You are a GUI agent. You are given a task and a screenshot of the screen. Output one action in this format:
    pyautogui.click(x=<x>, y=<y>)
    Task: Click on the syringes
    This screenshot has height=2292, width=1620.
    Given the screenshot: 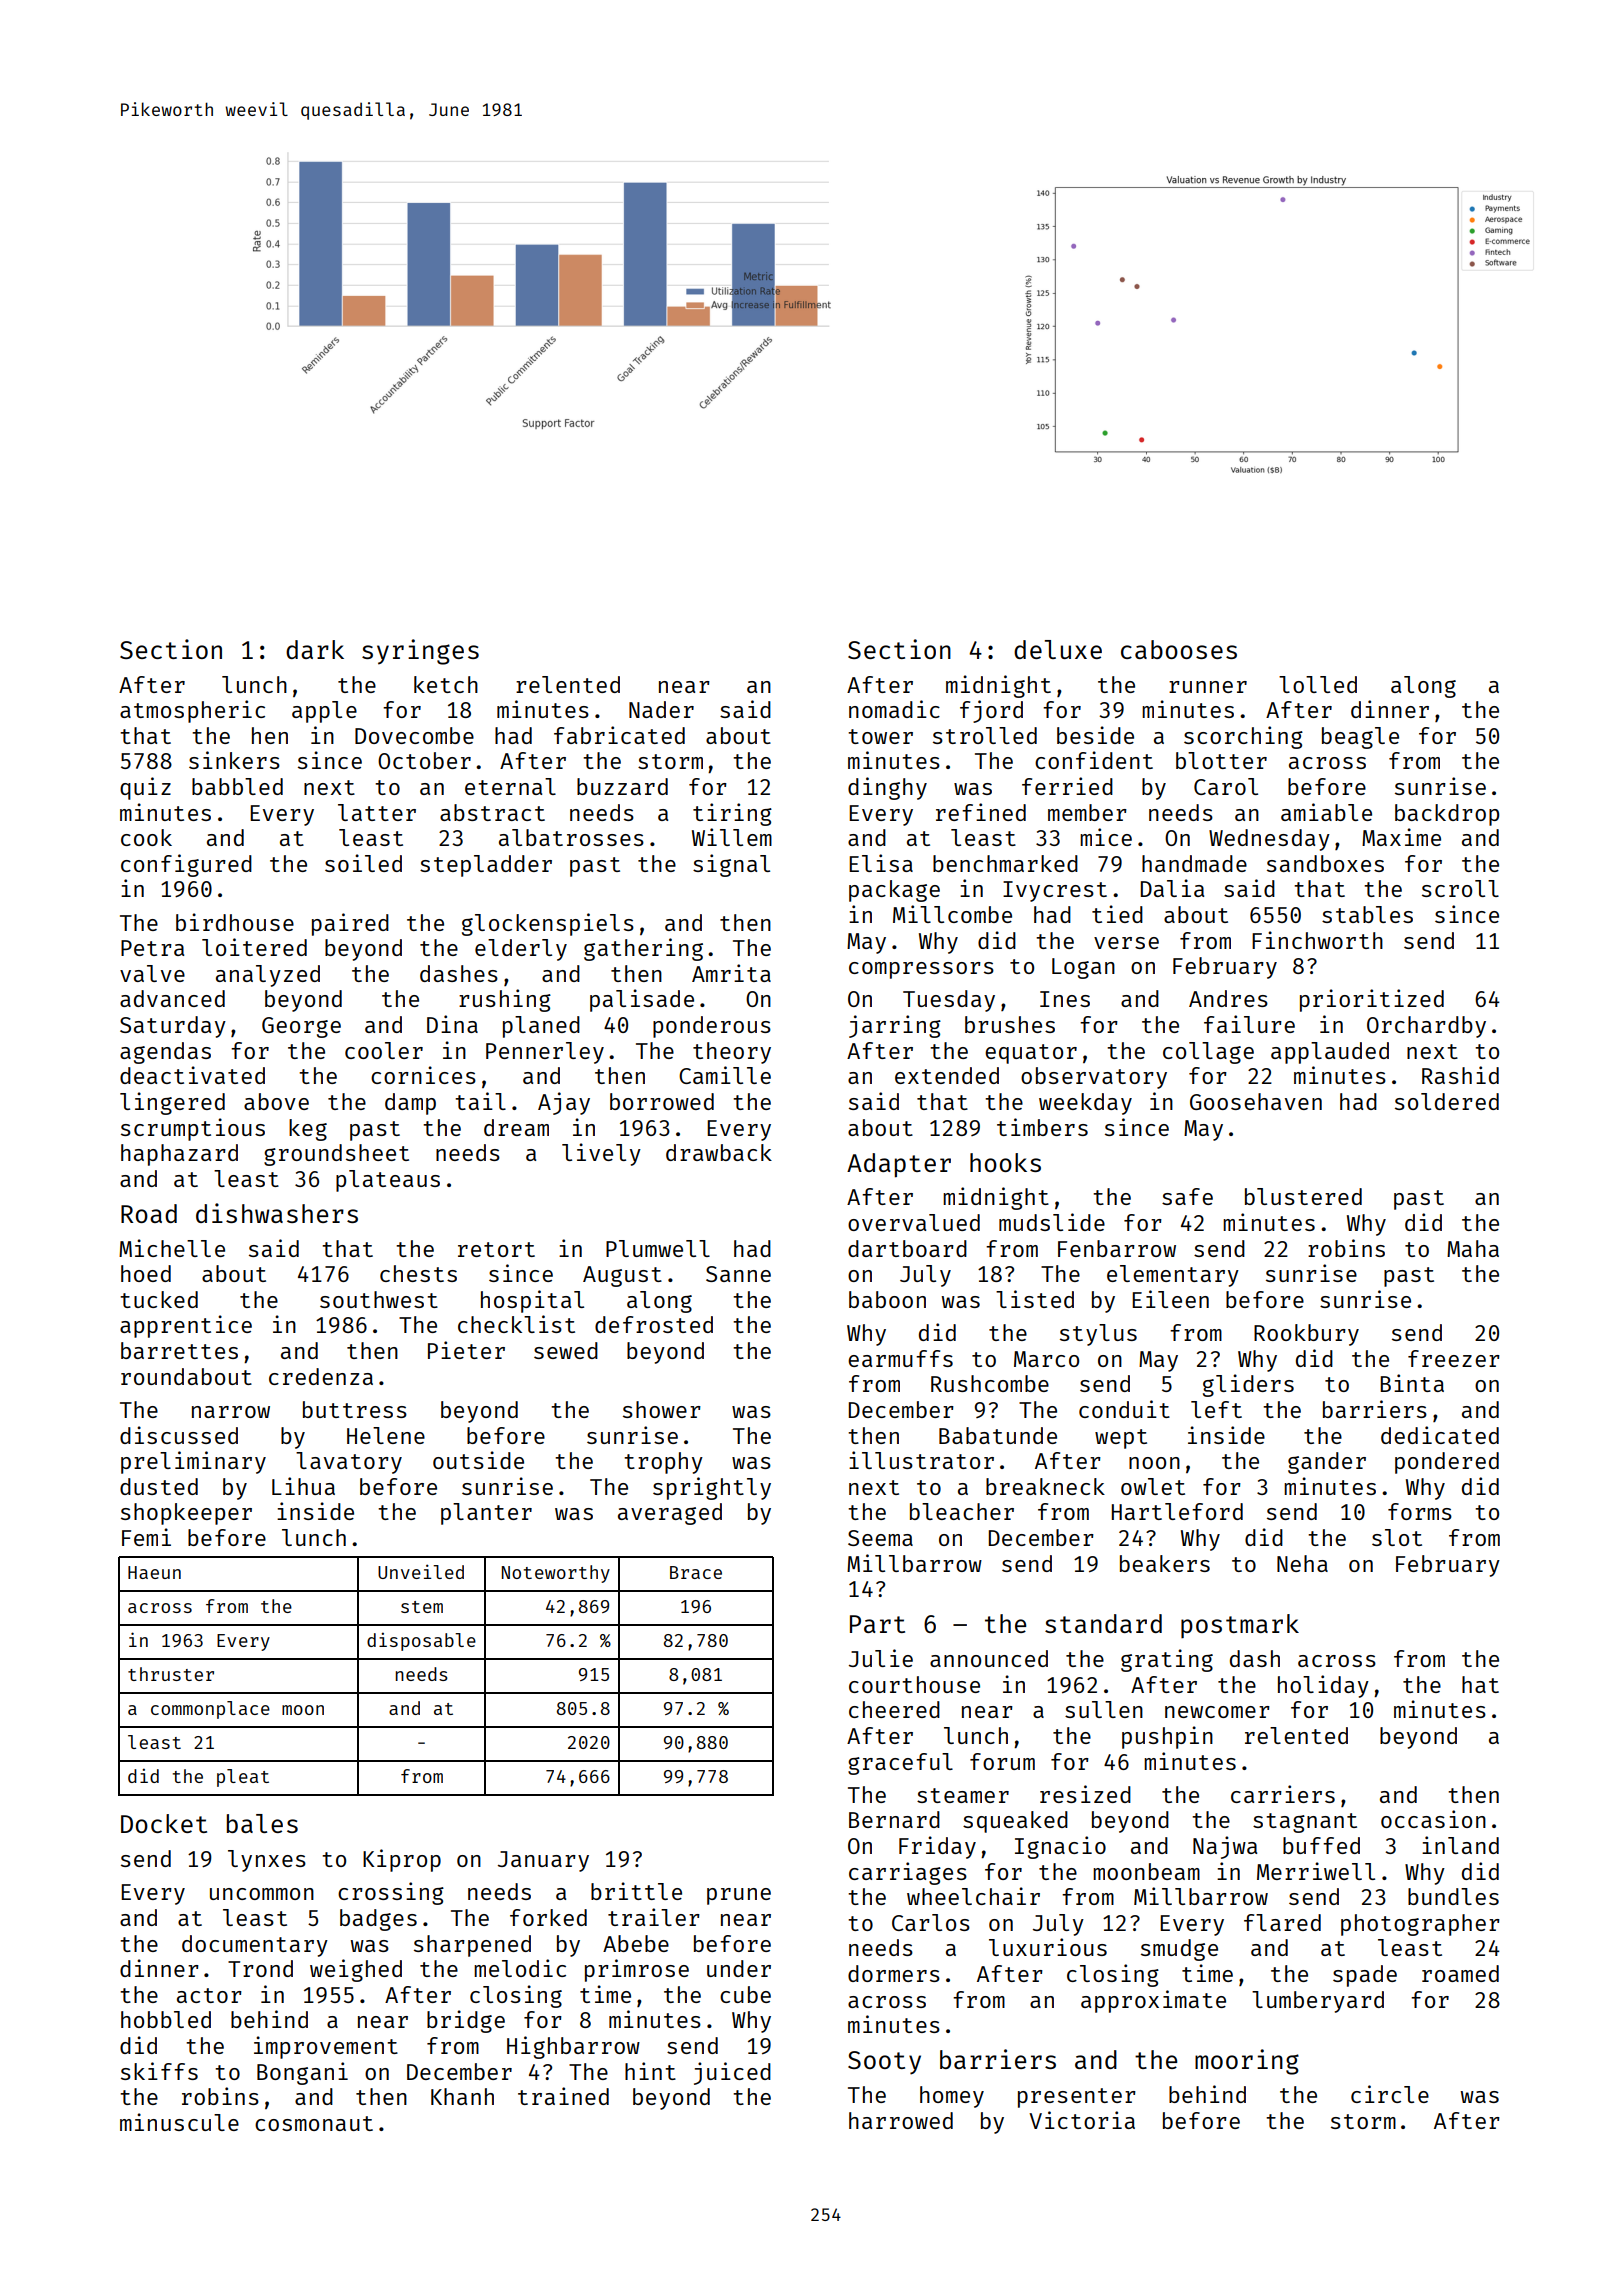 What is the action you would take?
    pyautogui.click(x=420, y=652)
